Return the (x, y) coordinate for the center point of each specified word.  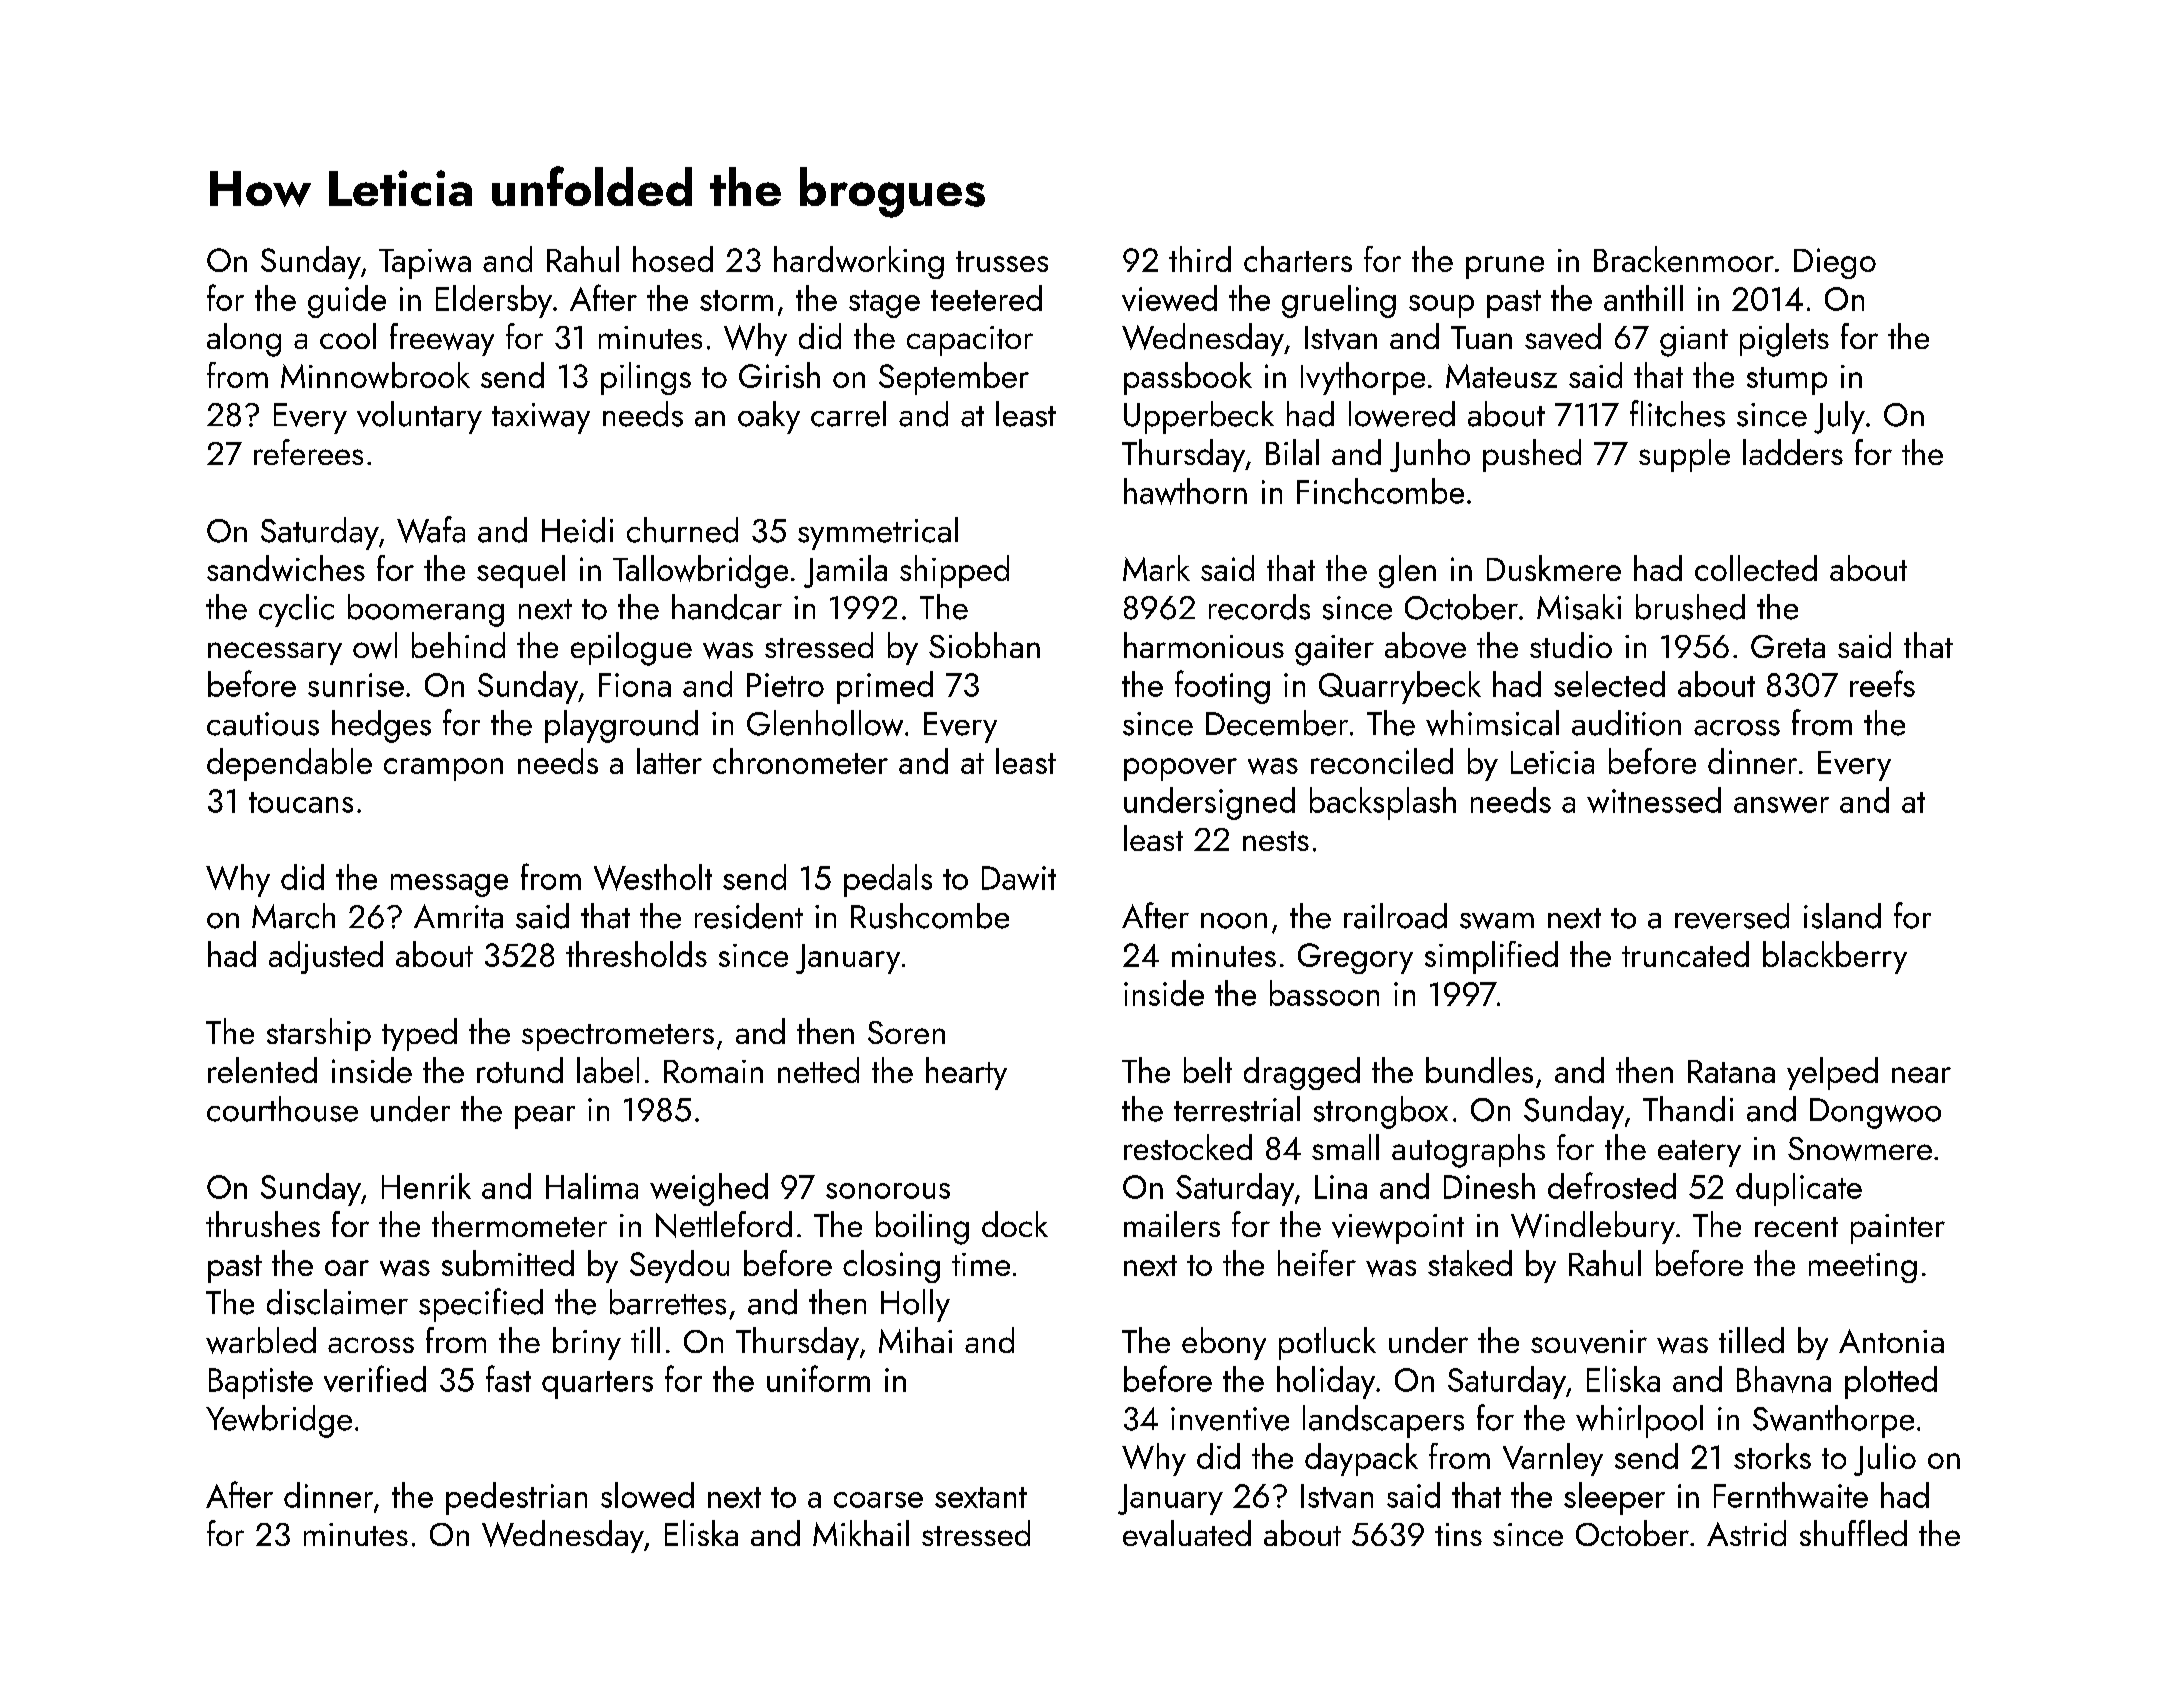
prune (1505, 267)
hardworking (859, 262)
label (608, 1070)
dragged (1302, 1073)
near (1921, 1075)
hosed (673, 259)
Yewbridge (279, 1421)
